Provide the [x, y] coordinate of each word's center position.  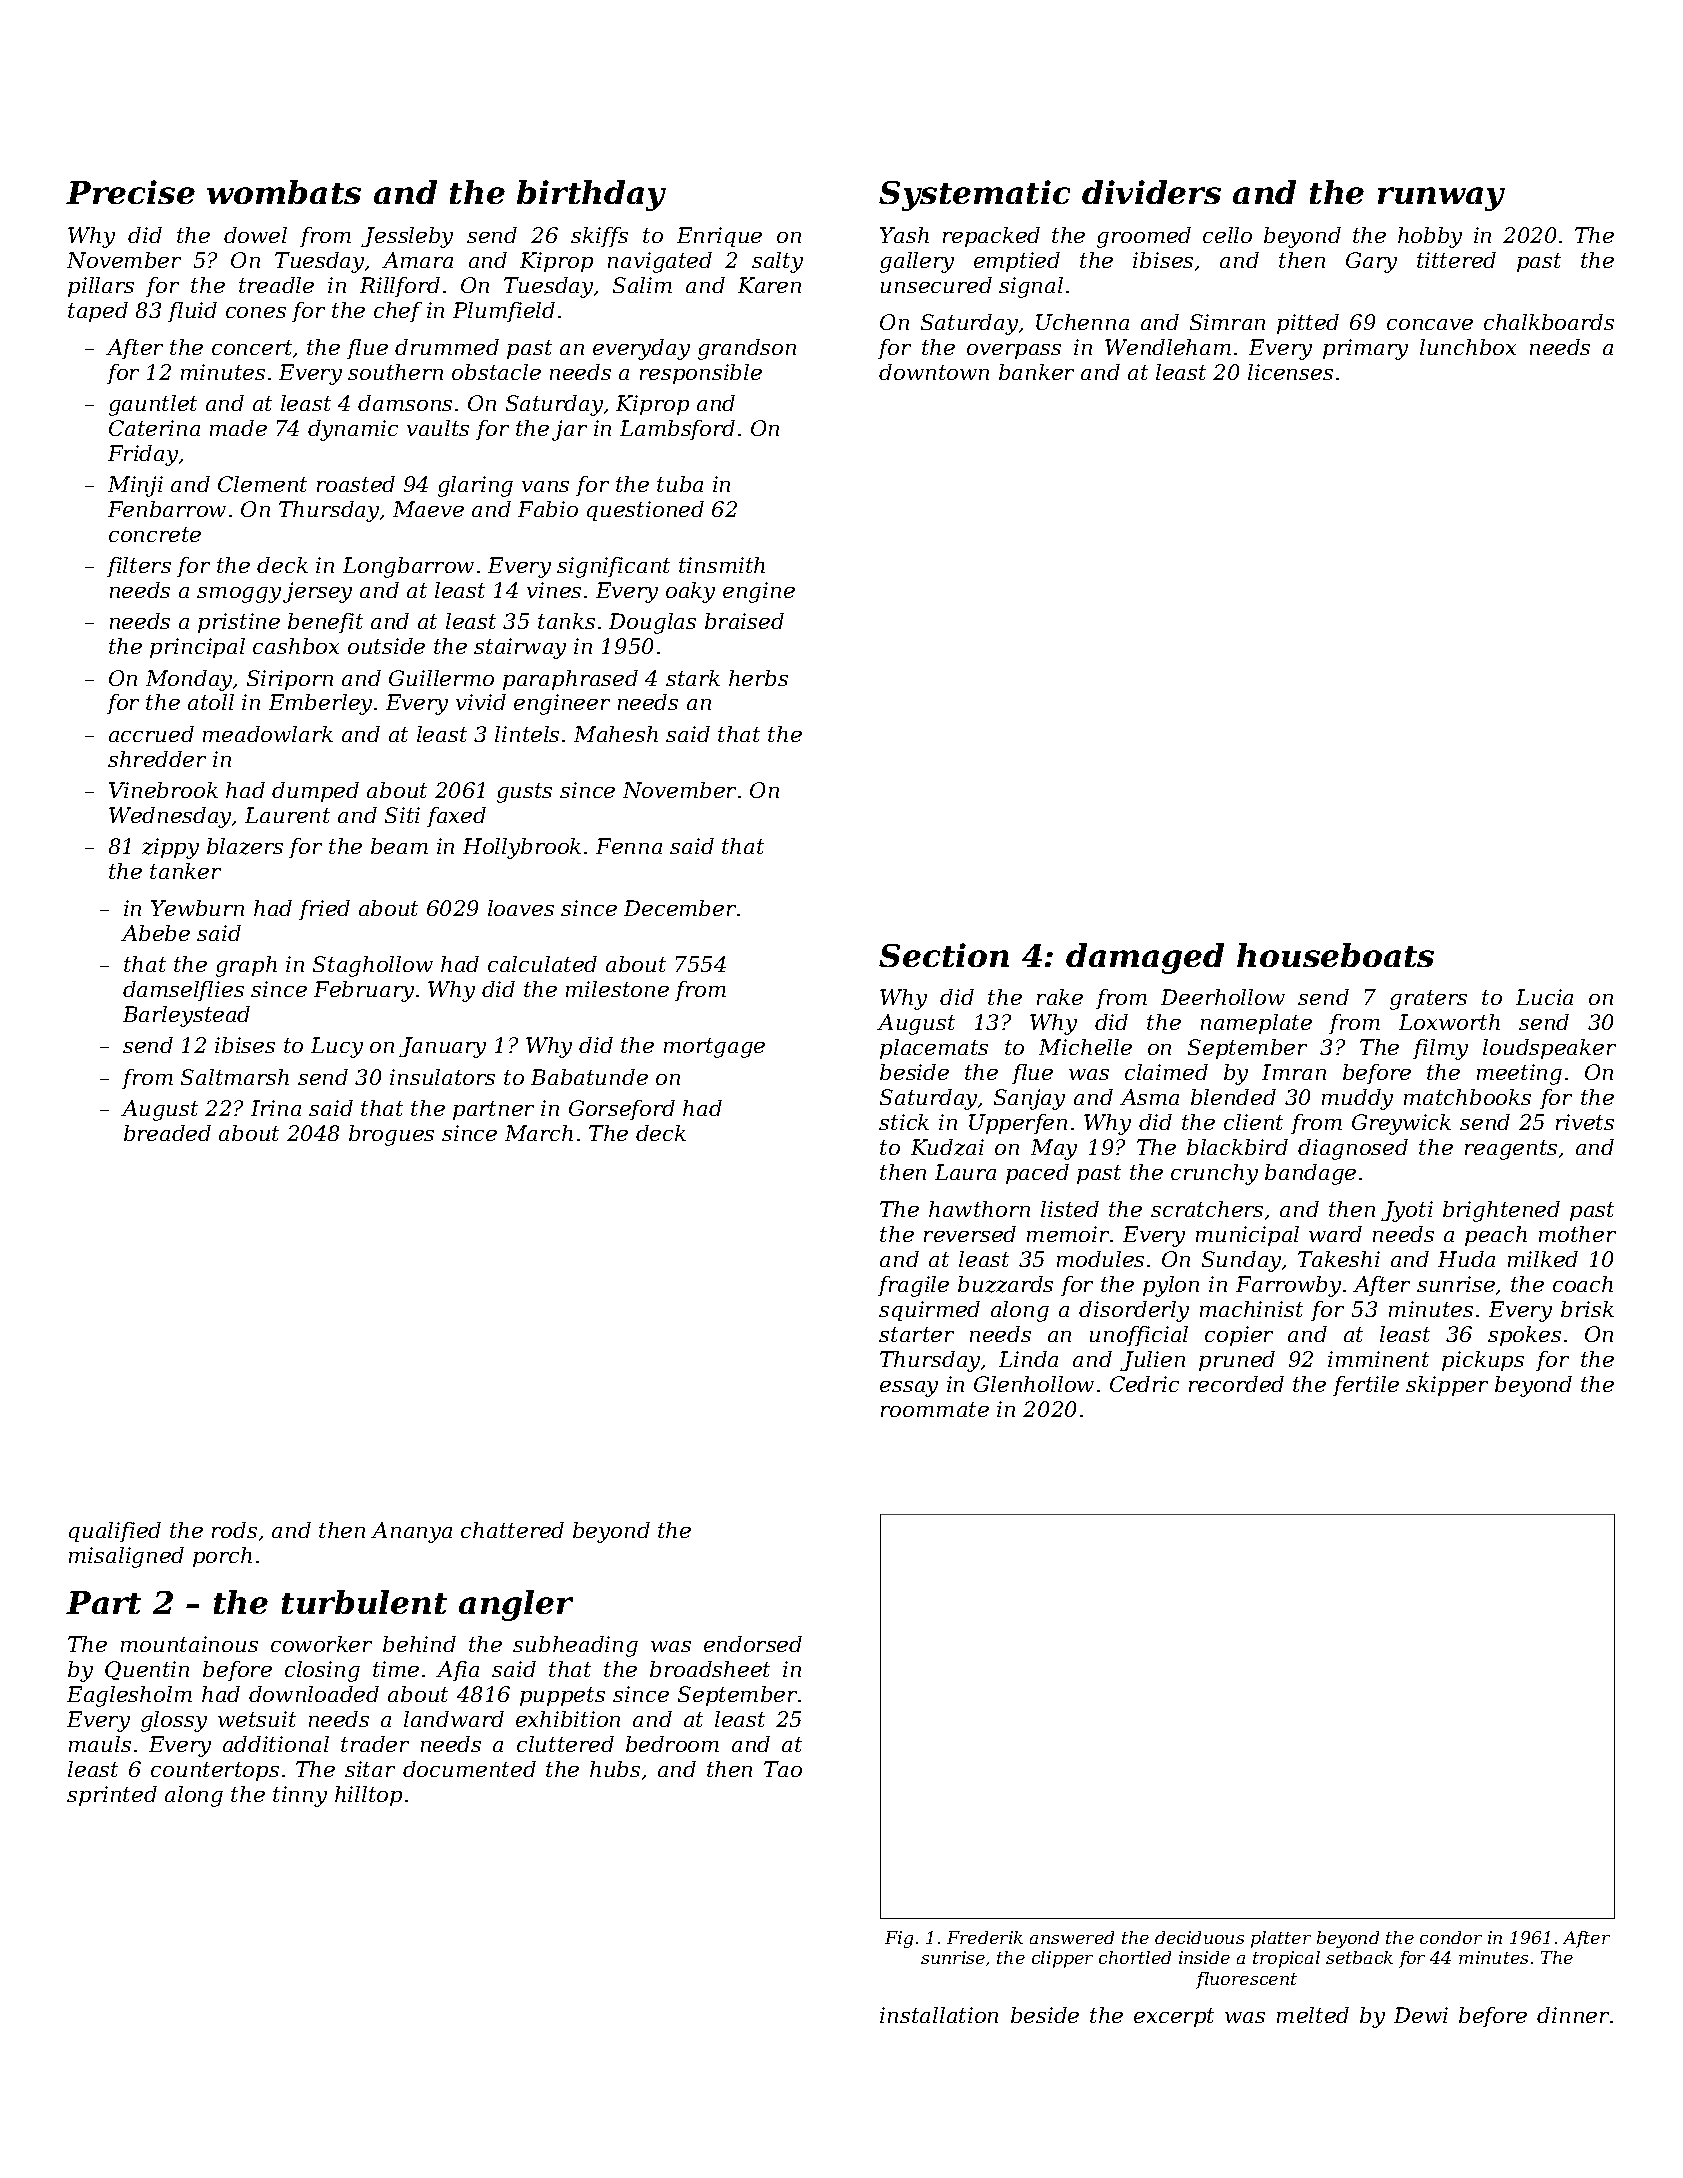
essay [909, 1389]
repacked [991, 237]
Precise [130, 192]
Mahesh [616, 734]
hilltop [368, 1796]
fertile [1366, 1386]
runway [1441, 199]
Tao [783, 1769]
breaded [167, 1133]
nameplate [1256, 1024]
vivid [481, 702]
